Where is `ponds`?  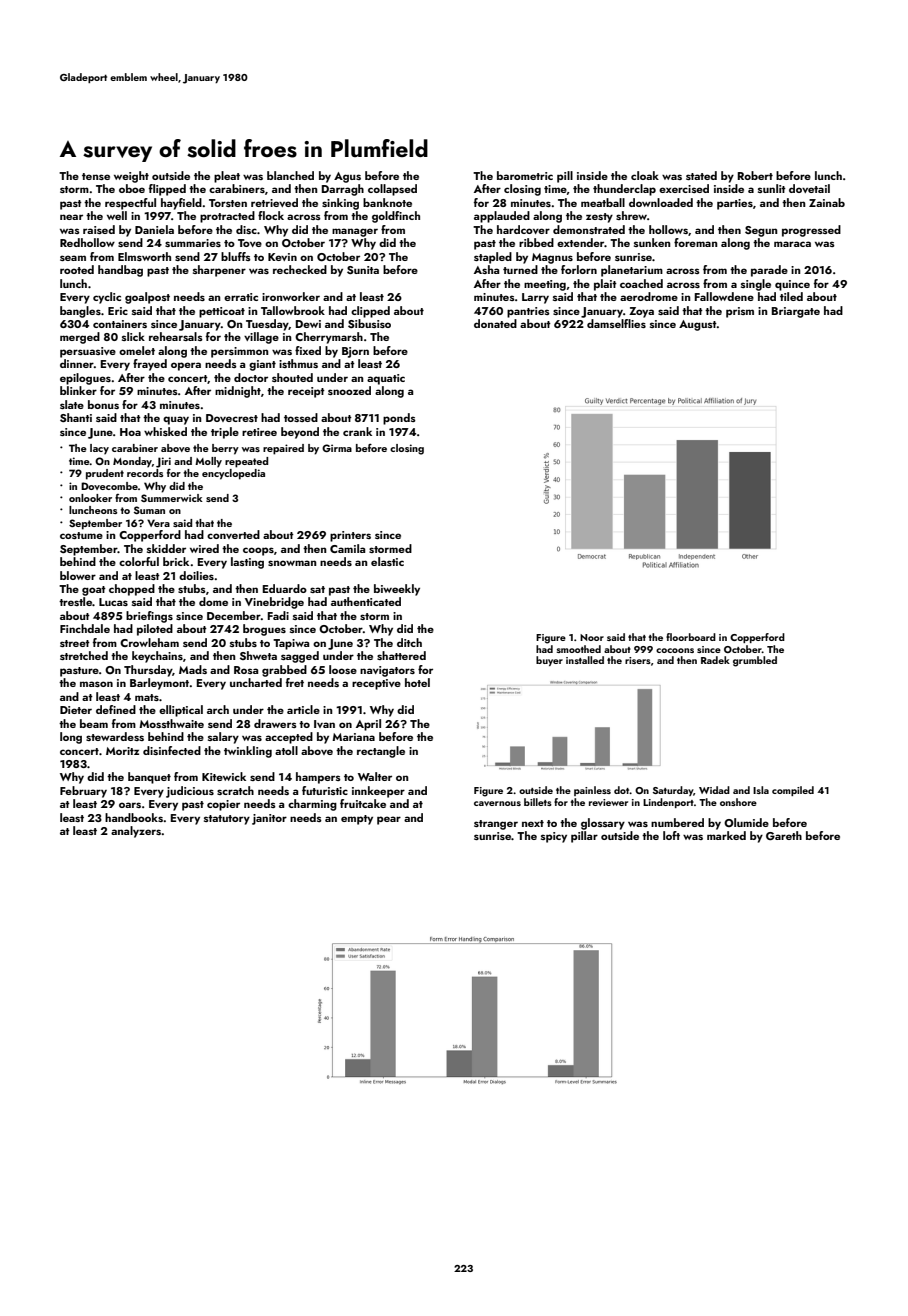 ponds is located at coordinates (399, 419).
